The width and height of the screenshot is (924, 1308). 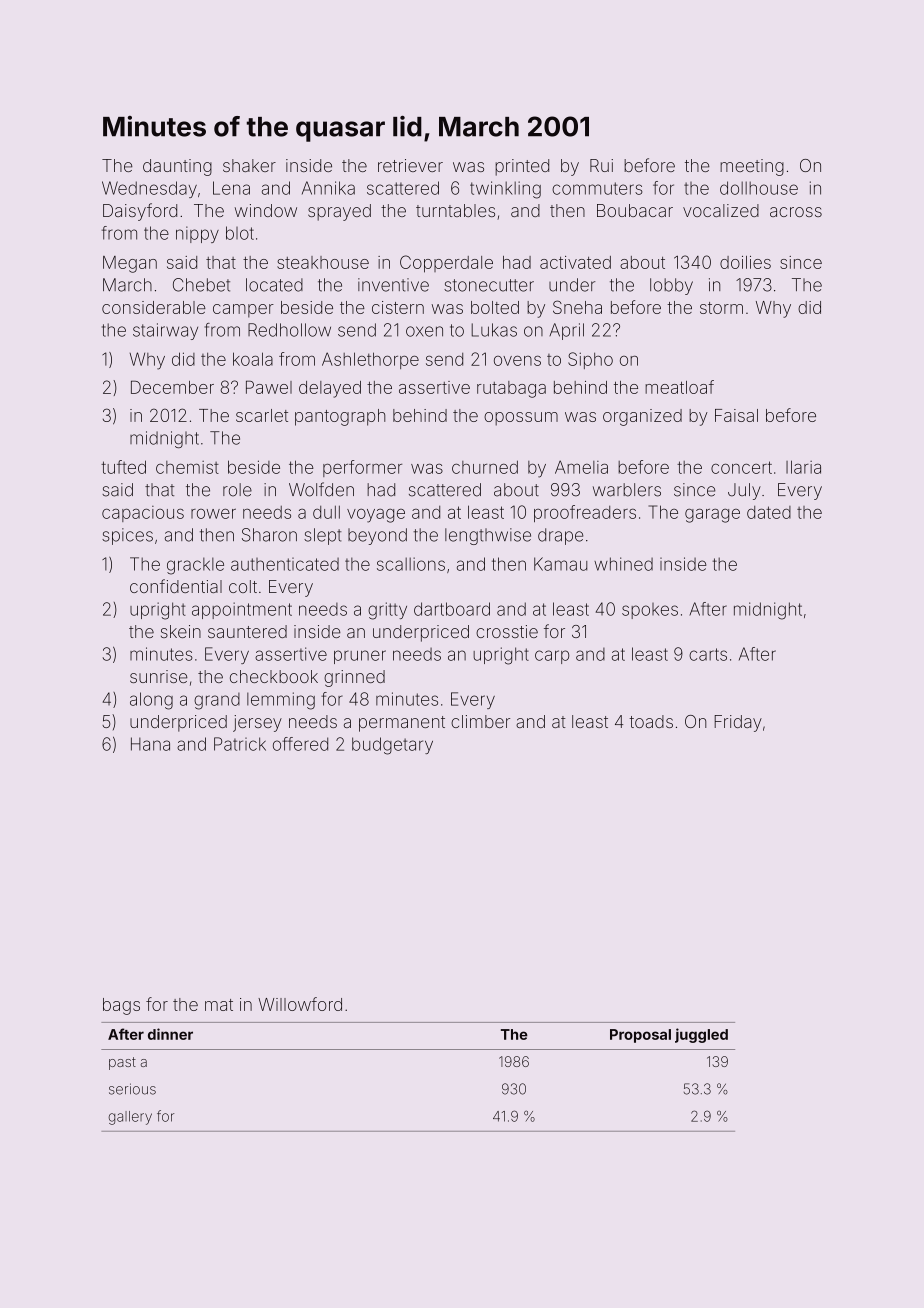 I want to click on dated, so click(x=769, y=512).
